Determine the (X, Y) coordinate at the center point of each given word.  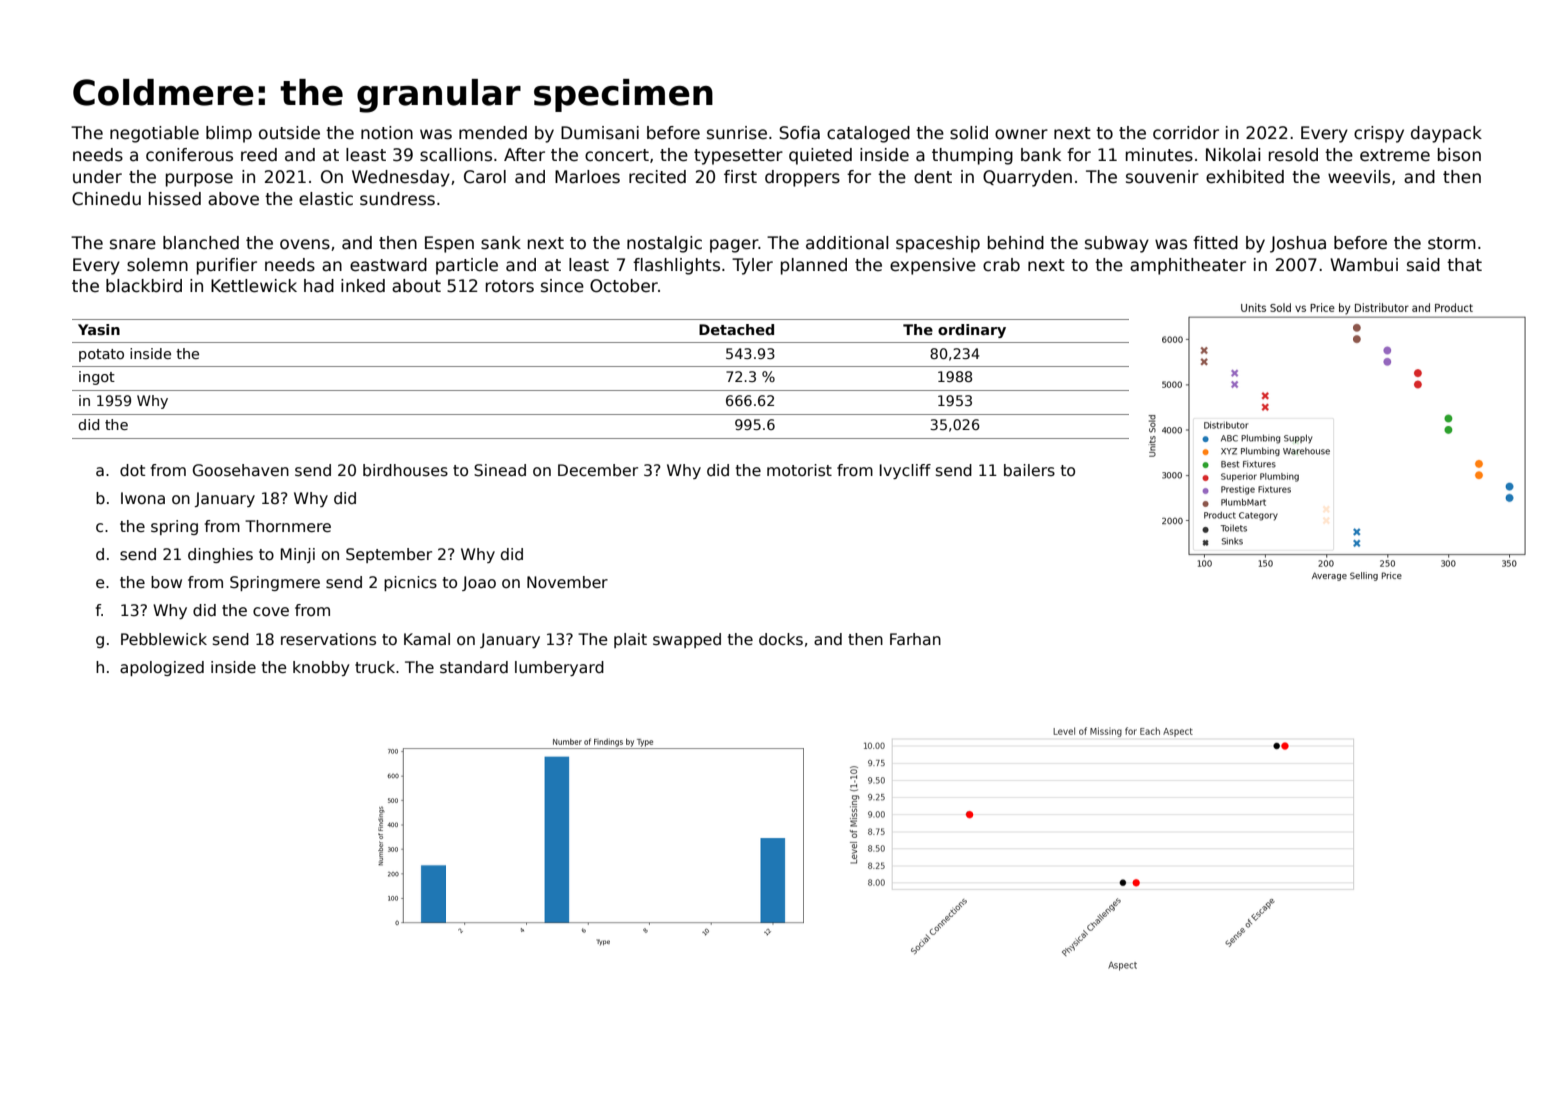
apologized (162, 668)
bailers (1029, 470)
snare (133, 244)
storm (1452, 243)
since (562, 286)
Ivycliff (905, 471)
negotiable (154, 134)
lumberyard (559, 668)
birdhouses (405, 470)
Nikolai (1233, 155)
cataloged (868, 134)
